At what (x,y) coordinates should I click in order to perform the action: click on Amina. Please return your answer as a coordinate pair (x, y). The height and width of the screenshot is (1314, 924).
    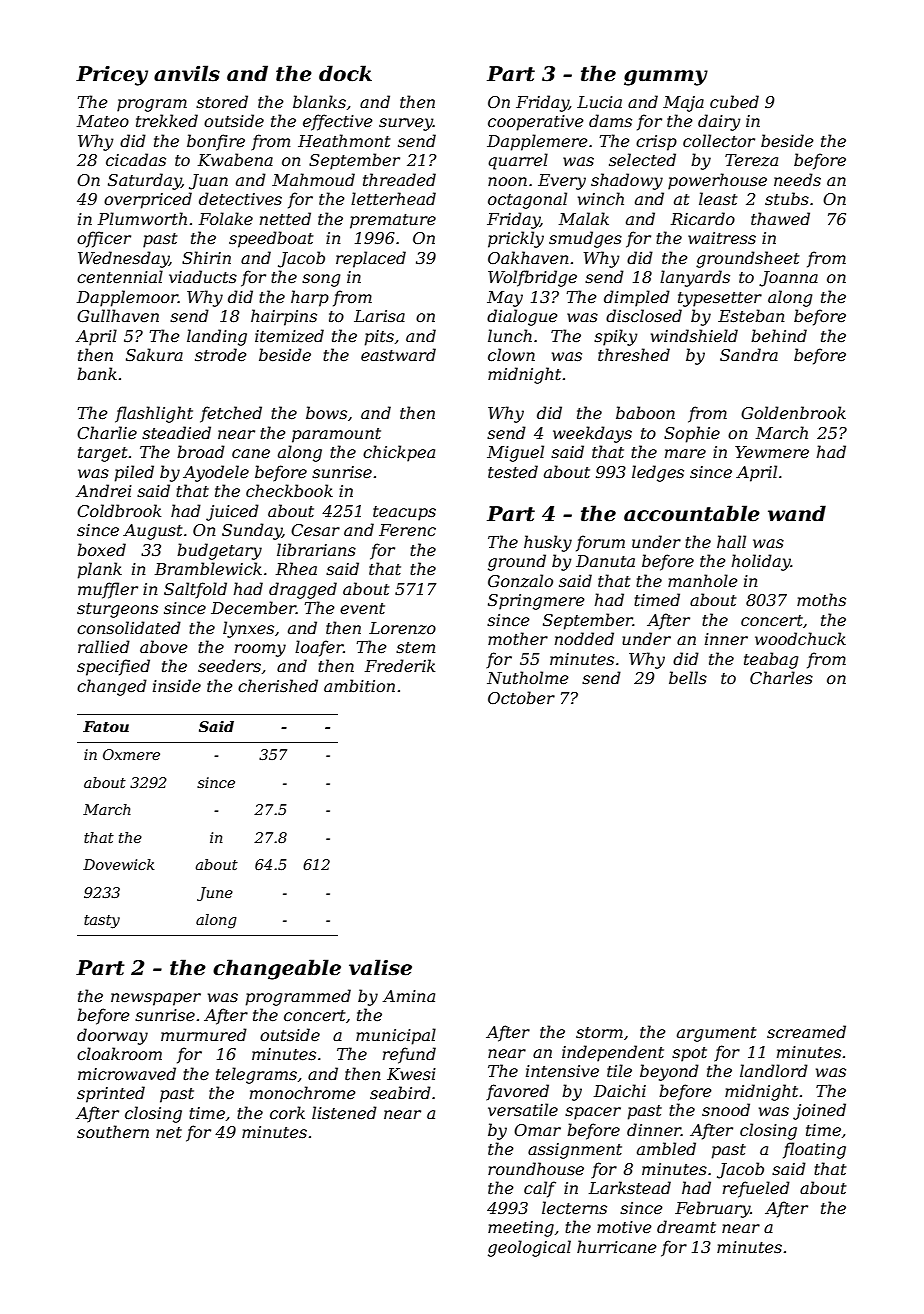
    Looking at the image, I should click on (409, 996).
